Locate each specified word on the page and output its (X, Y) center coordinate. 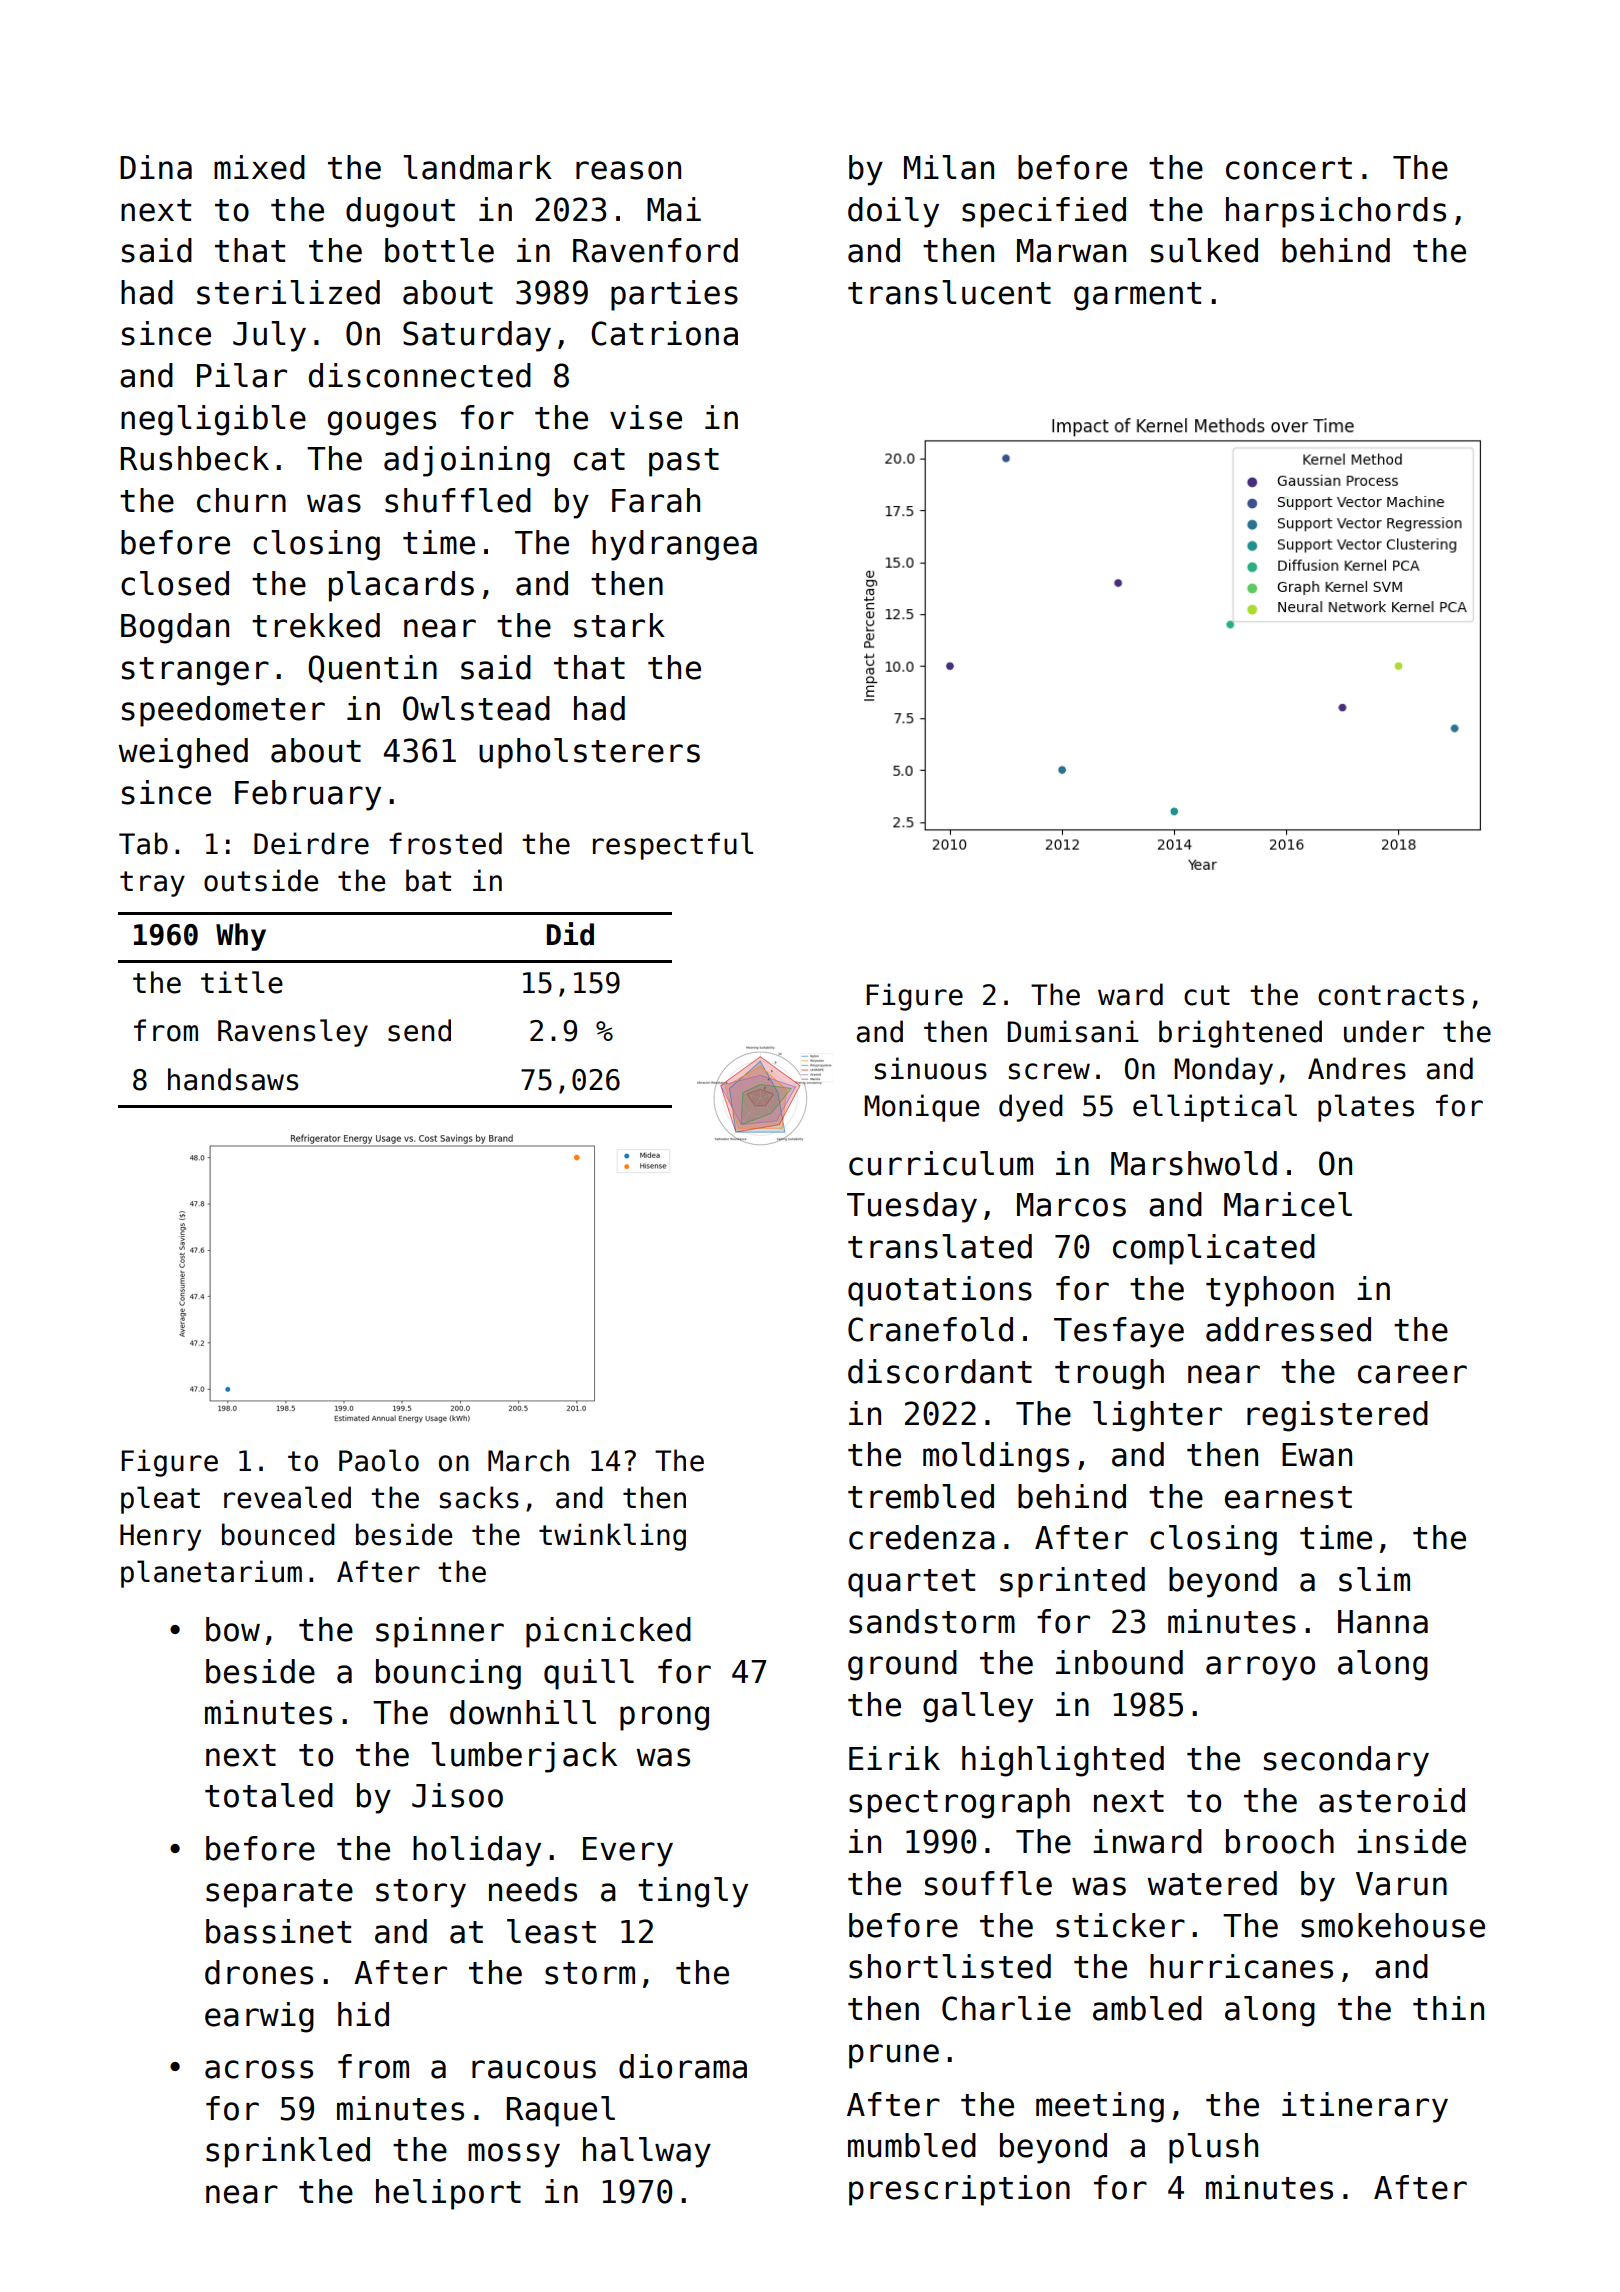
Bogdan (175, 628)
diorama (683, 2066)
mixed (259, 167)
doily (893, 212)
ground (902, 1665)
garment (1137, 296)
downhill (523, 1712)
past (684, 462)
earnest (1288, 1497)
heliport (448, 2194)
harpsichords (1336, 212)
